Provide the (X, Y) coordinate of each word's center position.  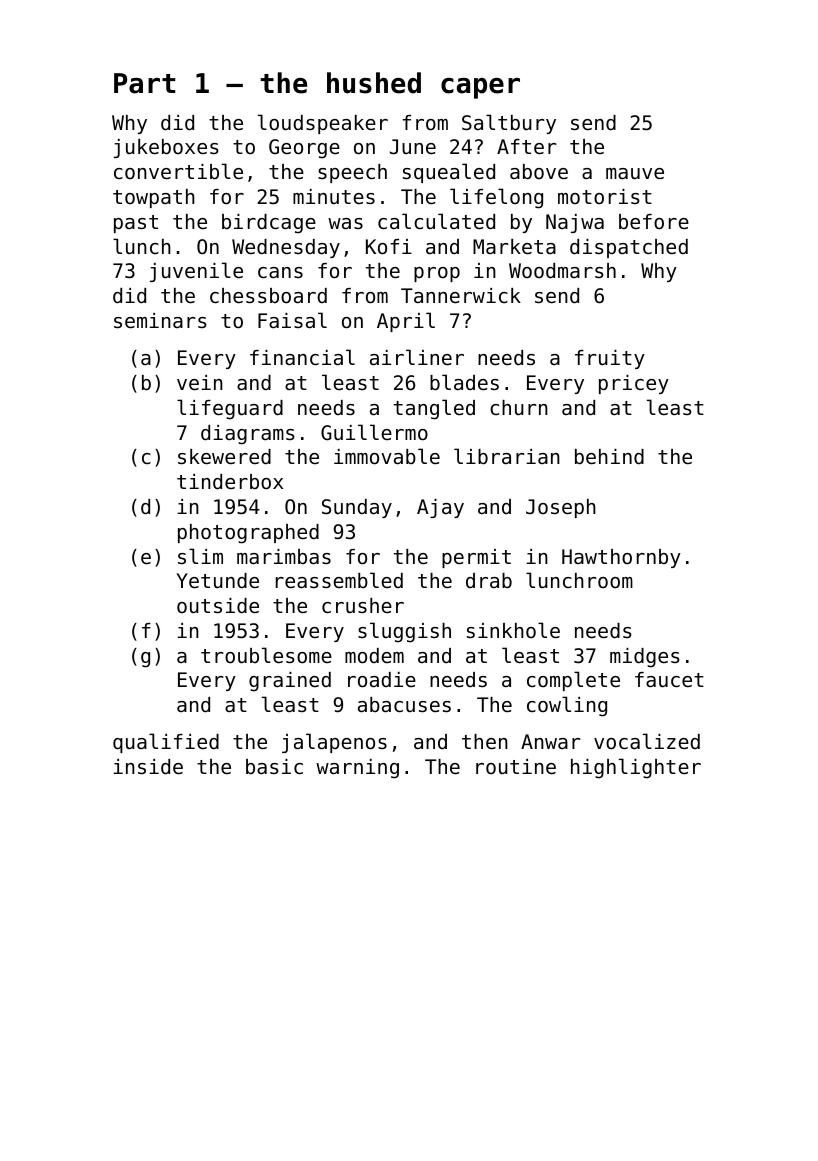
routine (516, 767)
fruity (610, 359)
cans (280, 273)
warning (357, 769)
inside (148, 767)
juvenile (196, 272)
